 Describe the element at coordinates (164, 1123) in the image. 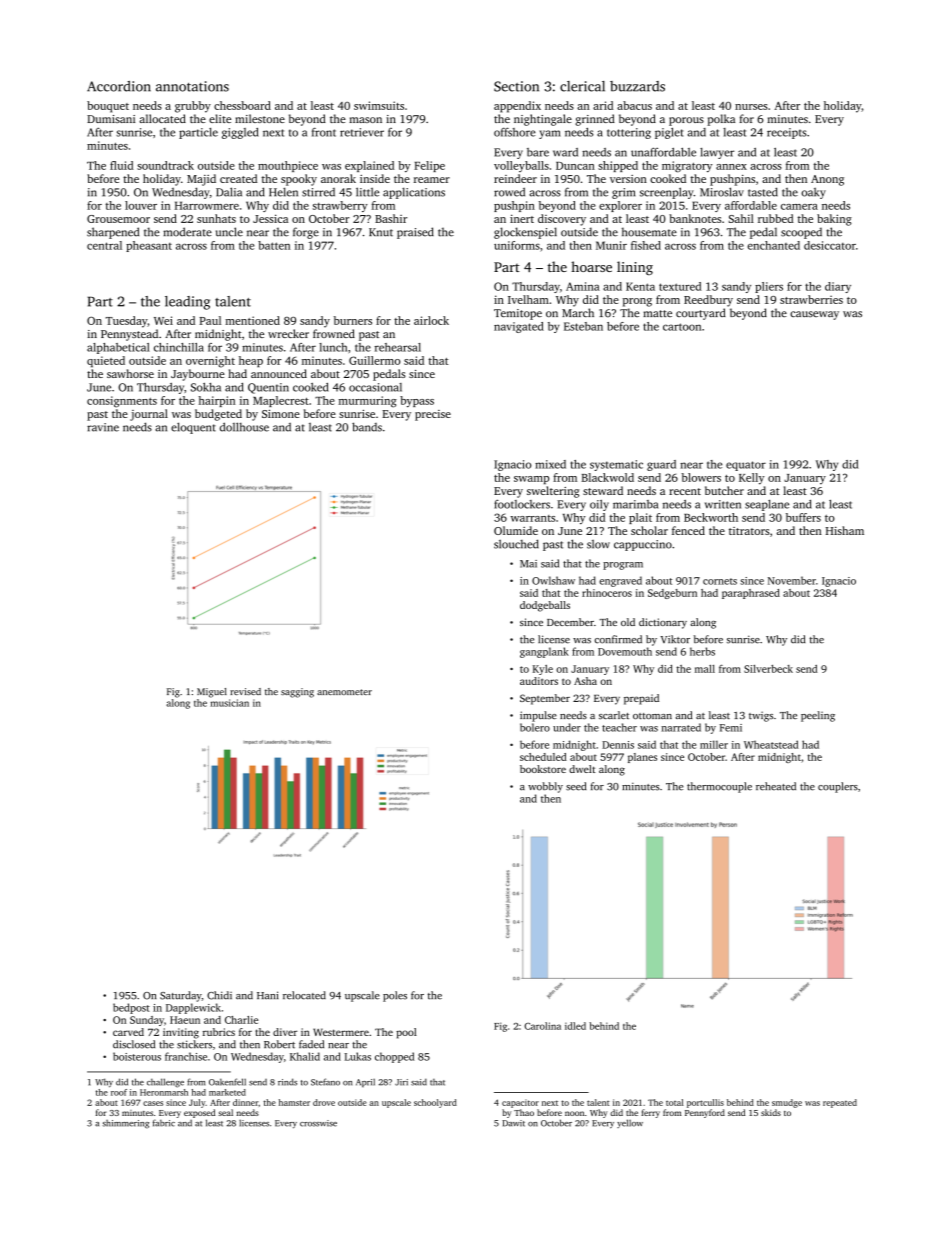

I see `fabric` at that location.
